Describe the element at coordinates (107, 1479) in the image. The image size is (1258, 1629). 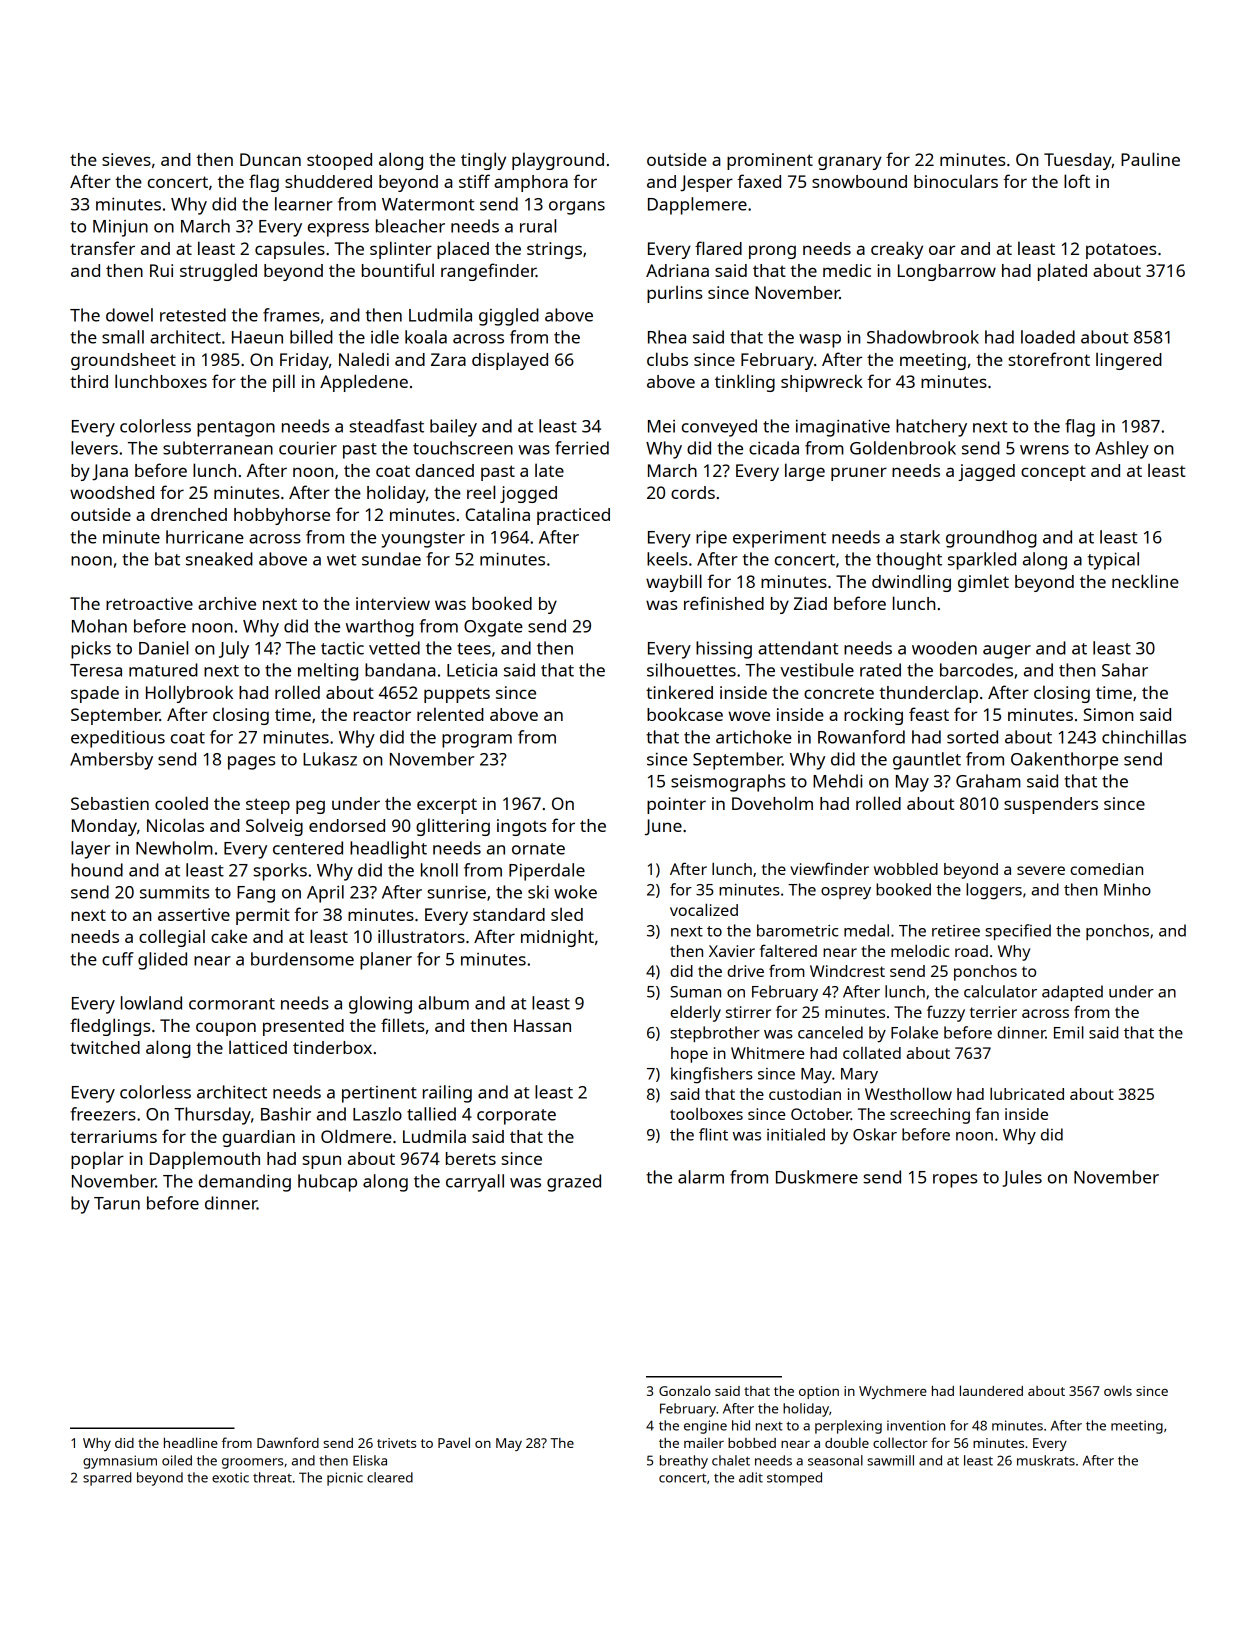
I see `sparred` at that location.
